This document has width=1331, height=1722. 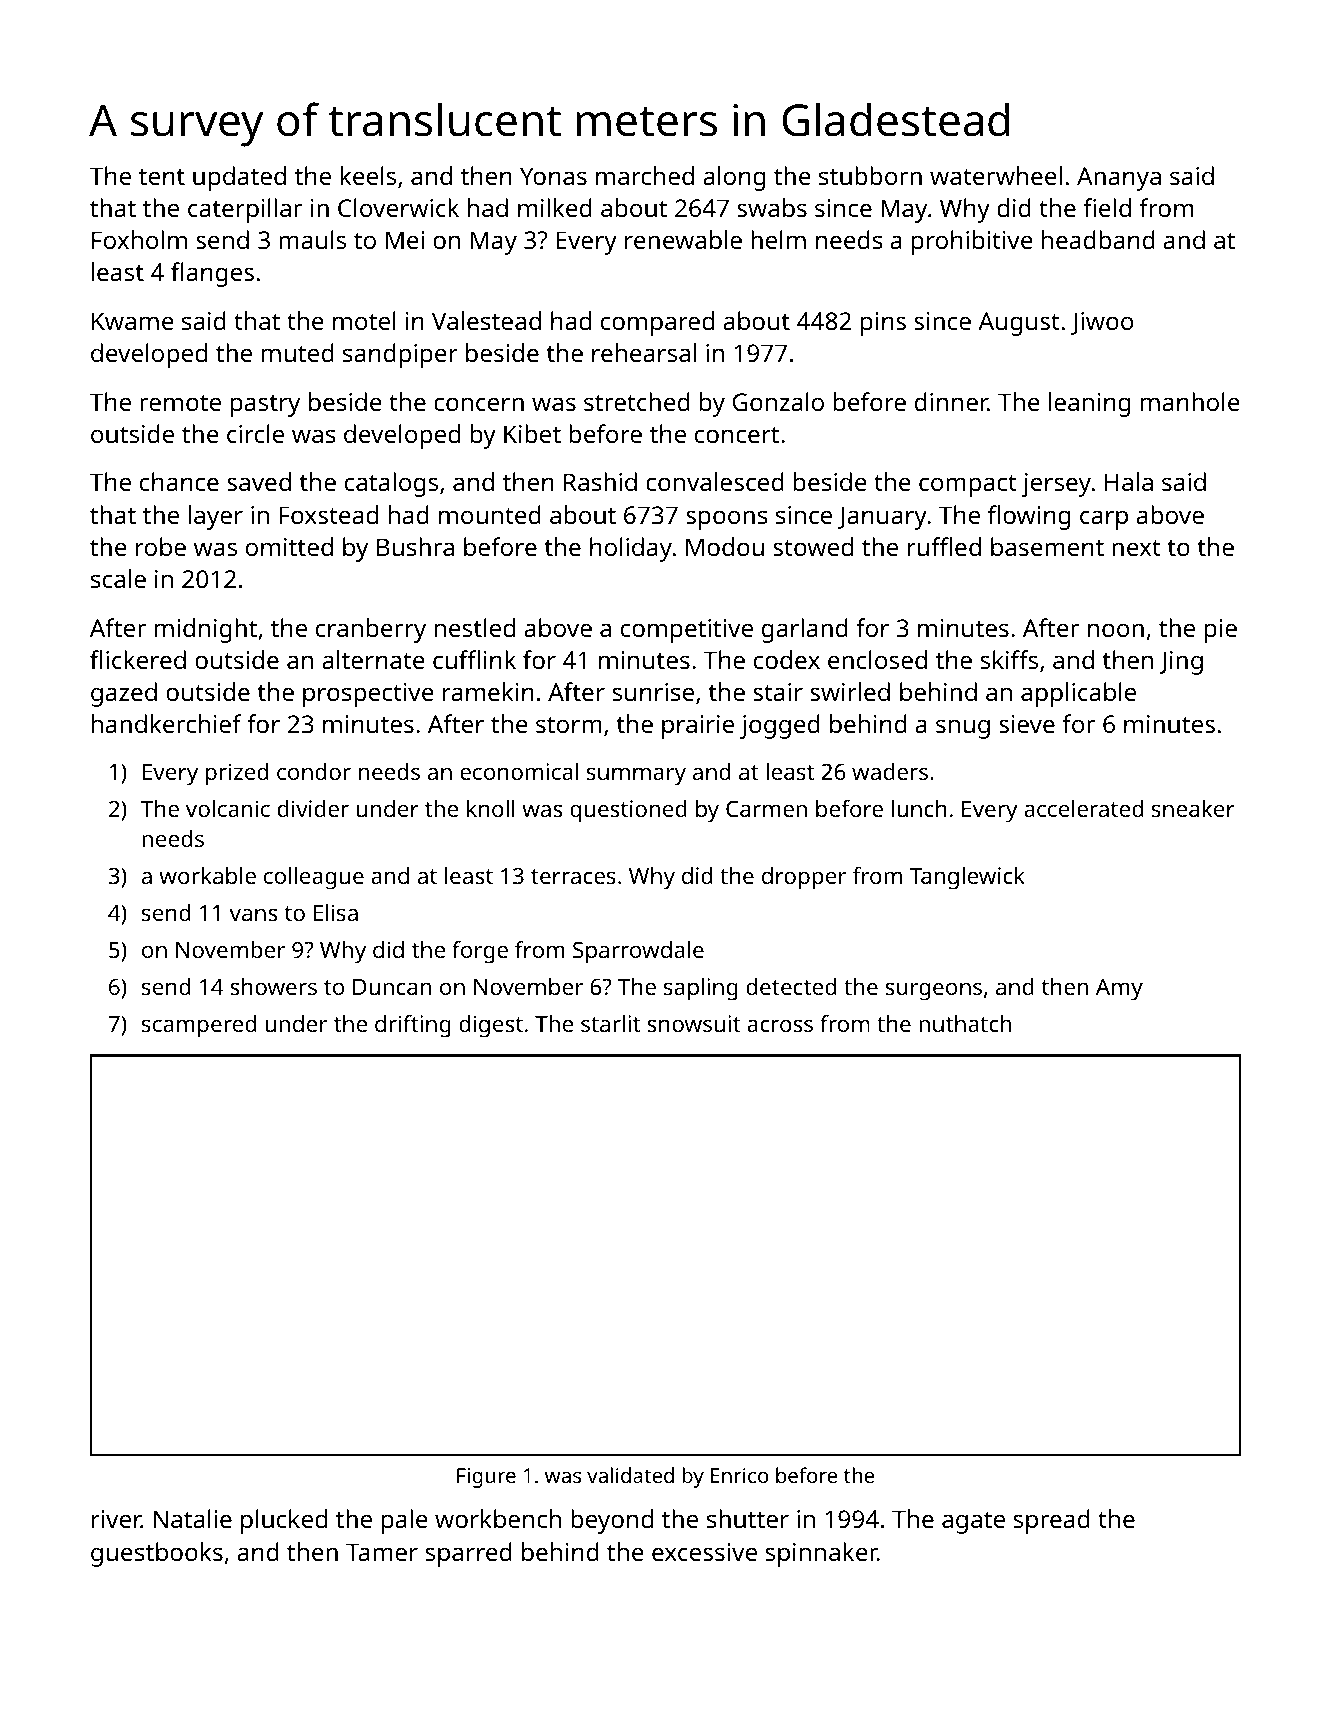 I want to click on Tamer, so click(x=382, y=1552).
